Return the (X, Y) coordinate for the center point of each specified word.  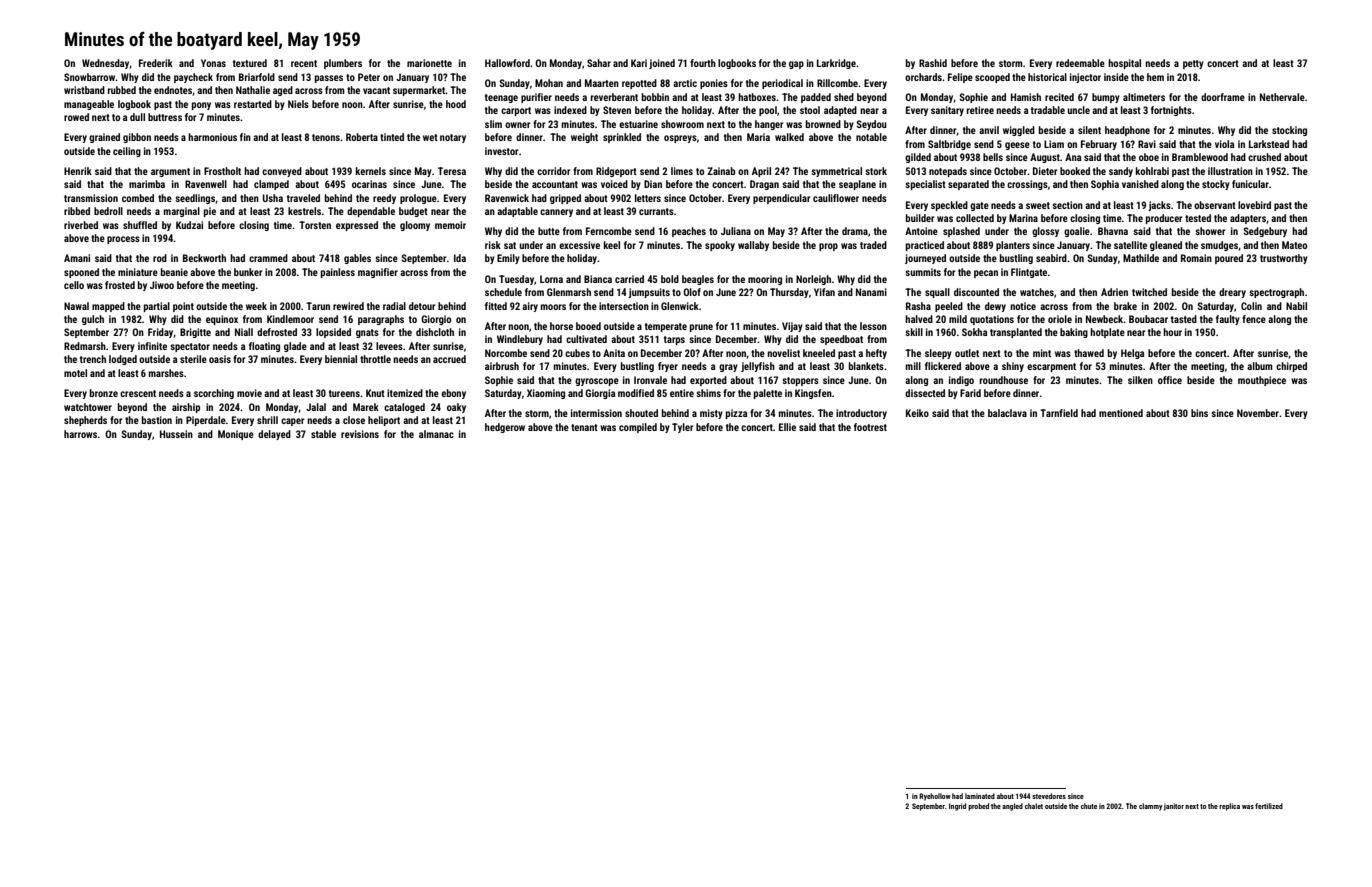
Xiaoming (546, 394)
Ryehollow (935, 797)
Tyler (683, 428)
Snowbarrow (90, 77)
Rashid (933, 63)
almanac (436, 434)
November (1258, 413)
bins (1199, 413)
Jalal (316, 407)
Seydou (871, 125)
